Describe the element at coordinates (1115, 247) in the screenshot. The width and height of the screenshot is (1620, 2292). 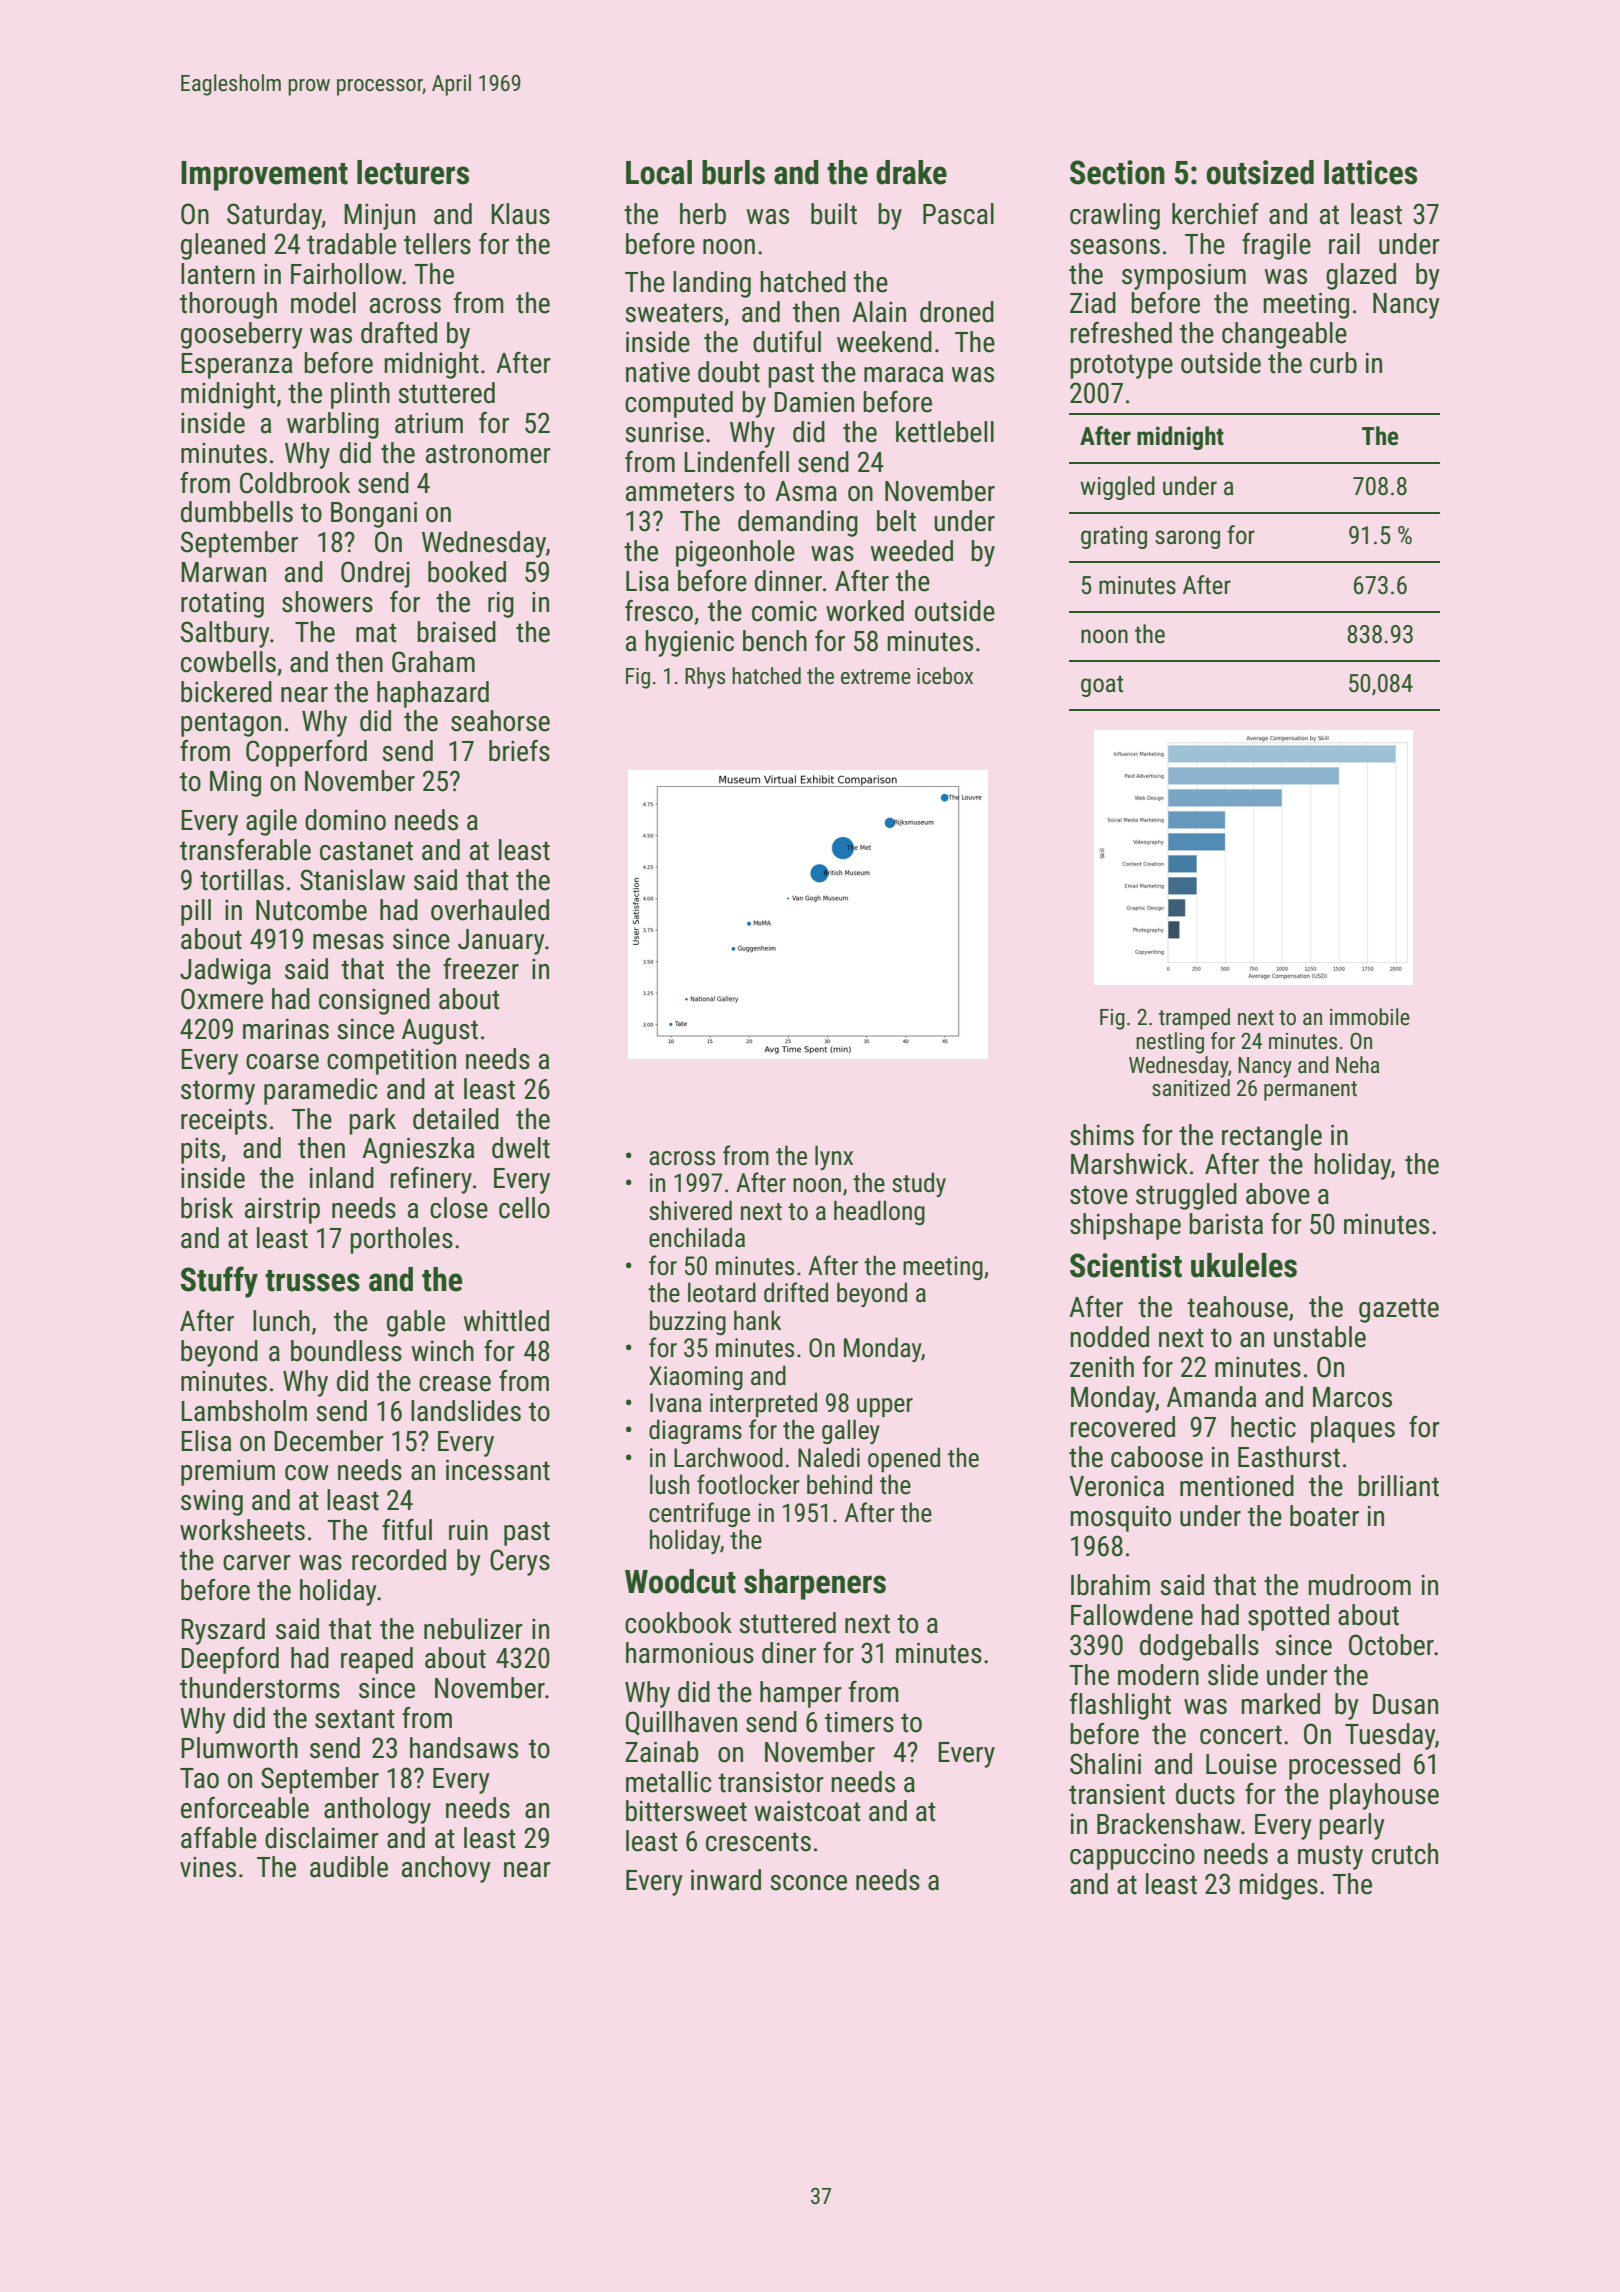
I see `seasons` at that location.
